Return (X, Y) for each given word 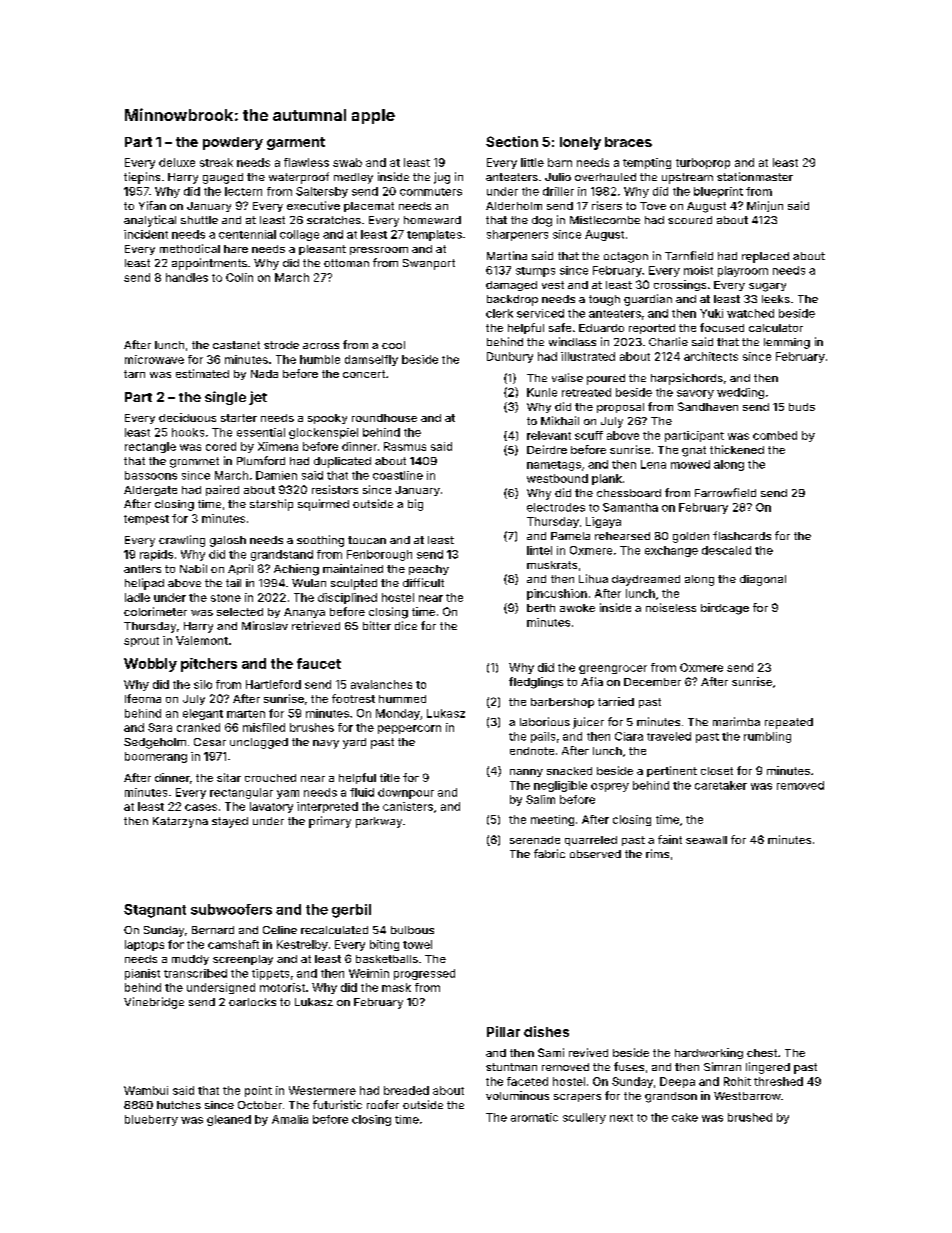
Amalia (290, 1119)
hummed (402, 699)
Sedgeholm (155, 743)
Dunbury (510, 357)
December (652, 682)
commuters (431, 192)
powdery (233, 143)
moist (698, 270)
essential (261, 432)
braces (628, 142)
